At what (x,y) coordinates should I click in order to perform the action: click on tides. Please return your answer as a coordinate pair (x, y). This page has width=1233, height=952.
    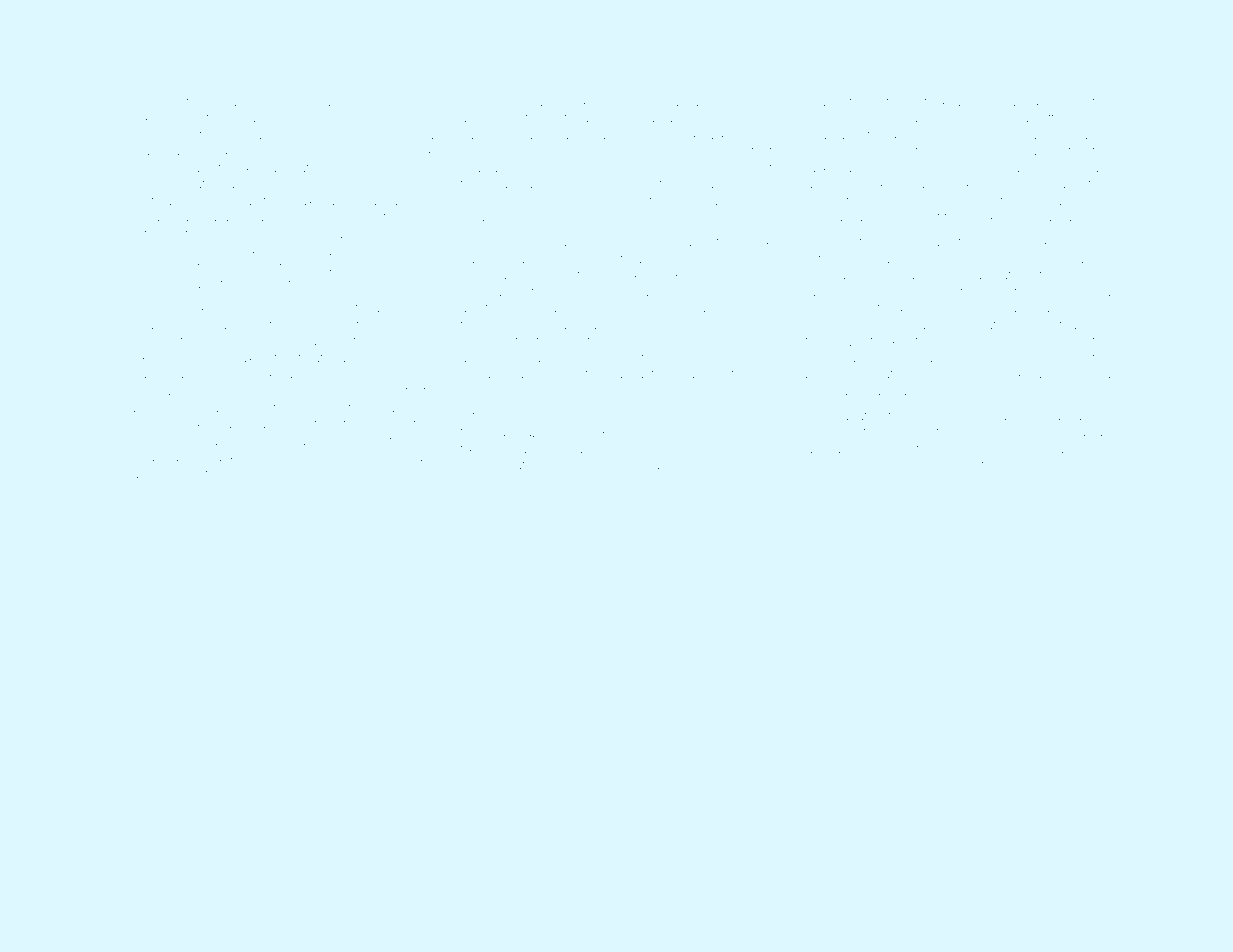
    Looking at the image, I should click on (1059, 102).
